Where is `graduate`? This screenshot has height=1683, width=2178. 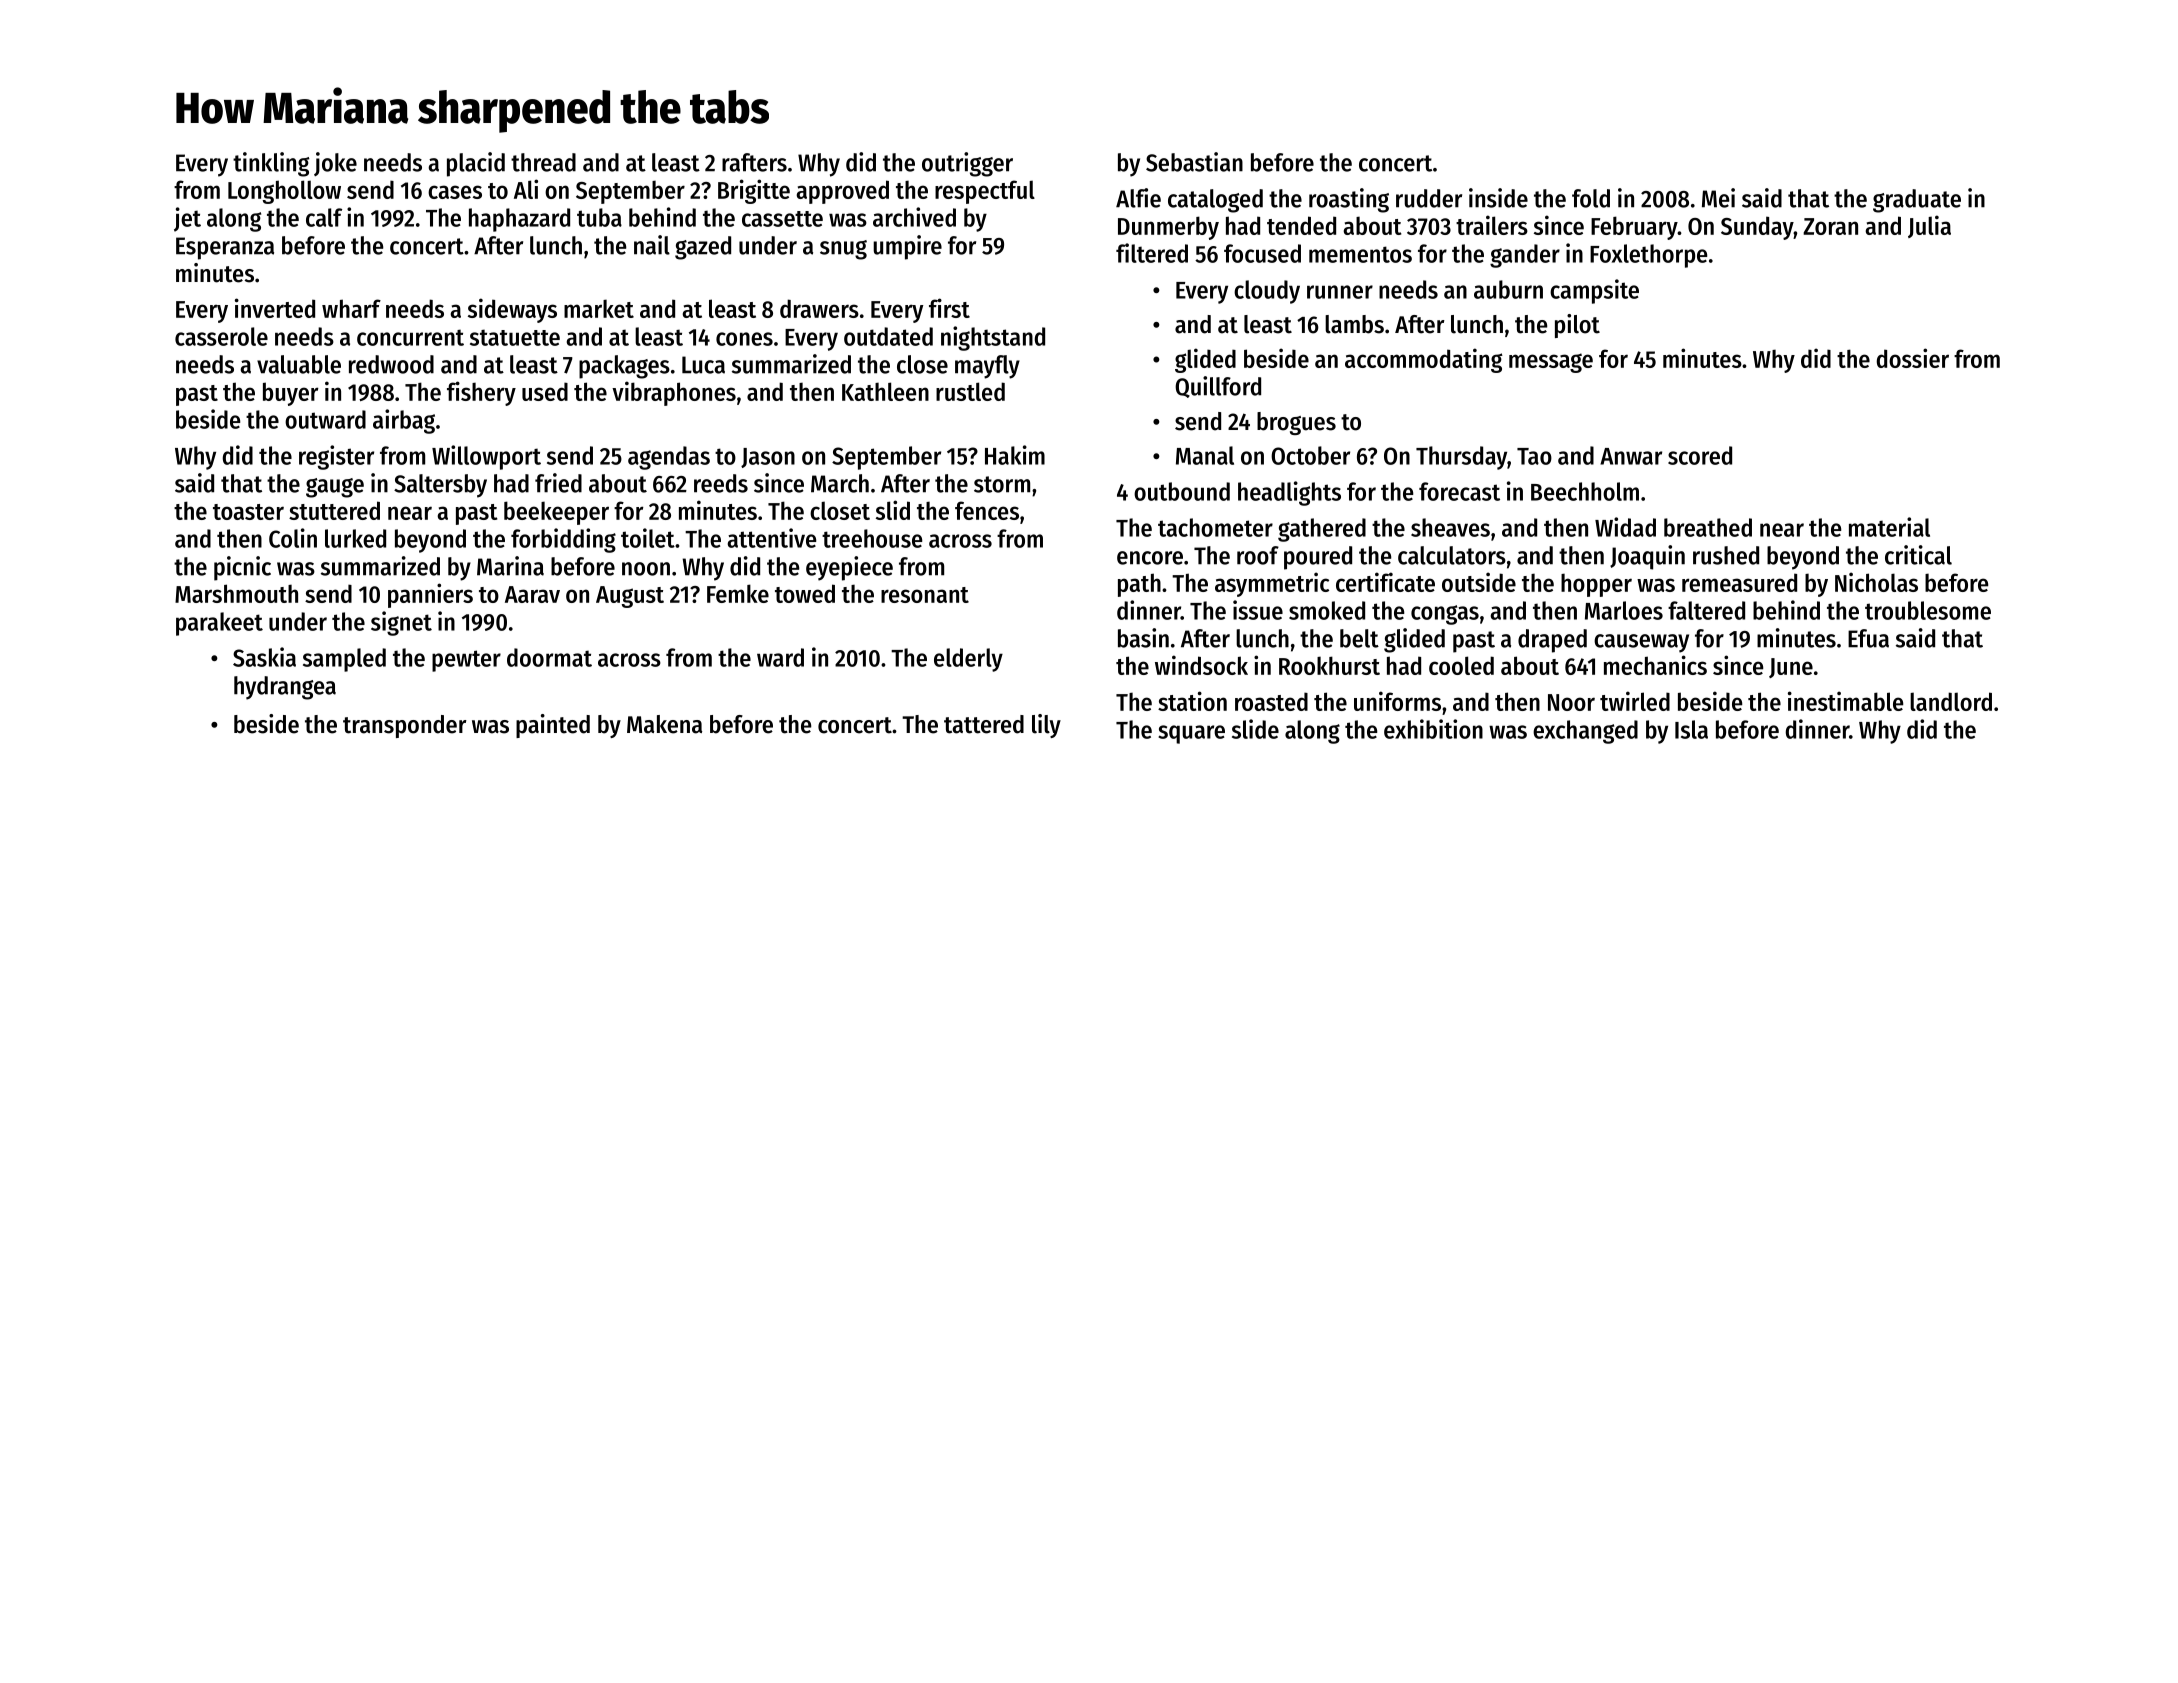 graduate is located at coordinates (1917, 201).
